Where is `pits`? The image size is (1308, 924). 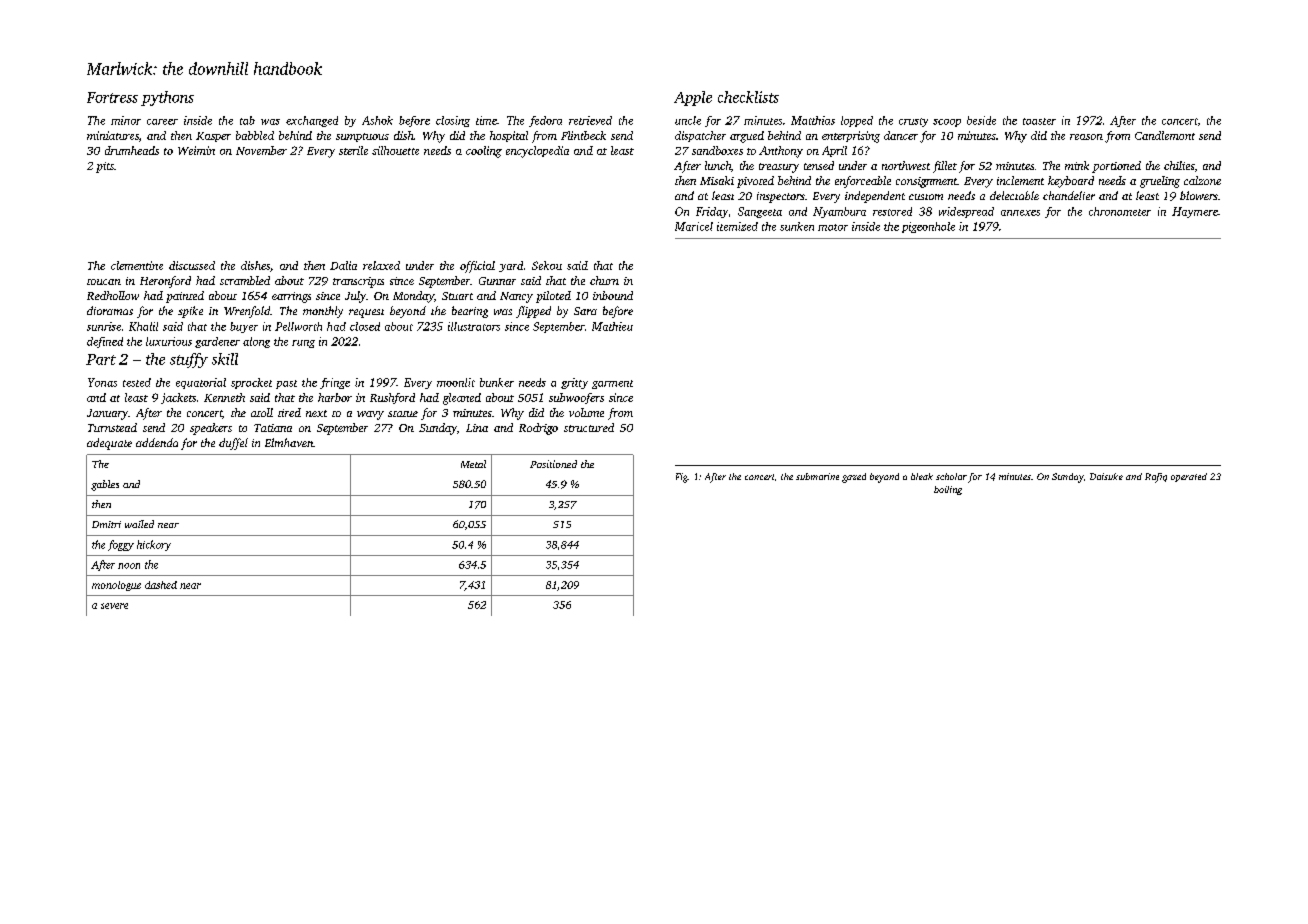
pits is located at coordinates (105, 167).
